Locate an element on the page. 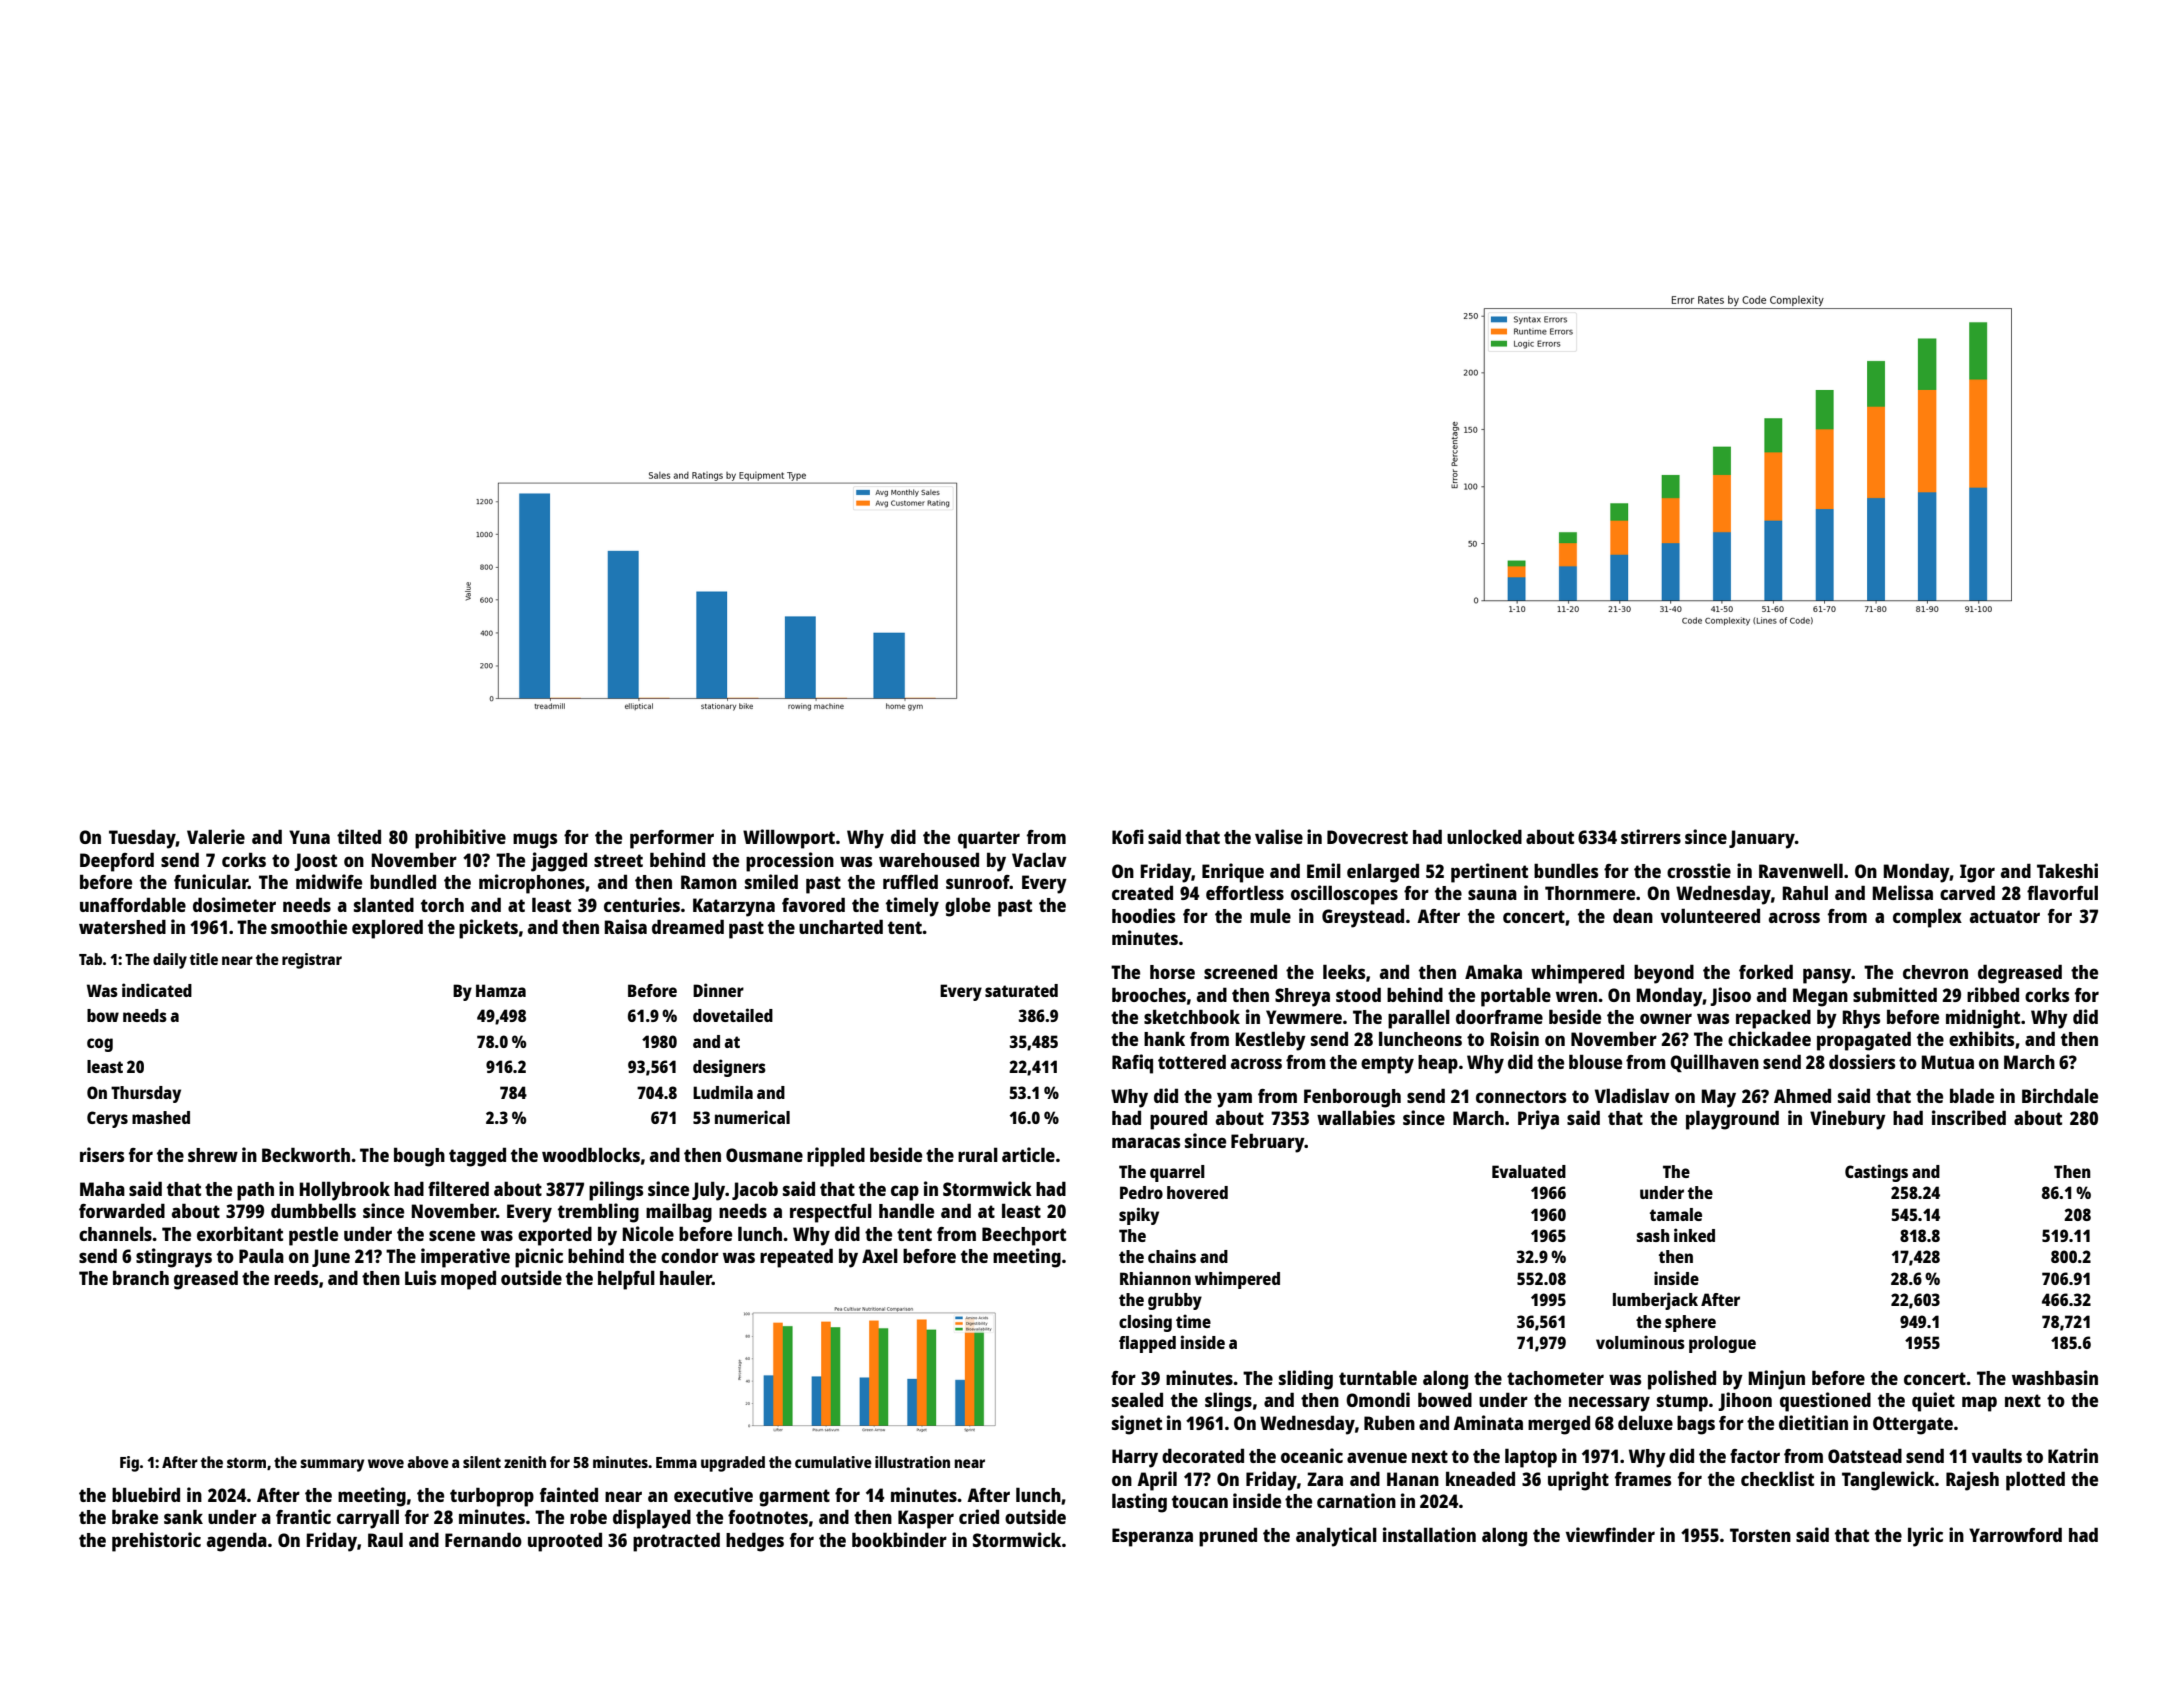 This page has width=2178, height=1683. procession is located at coordinates (790, 862).
